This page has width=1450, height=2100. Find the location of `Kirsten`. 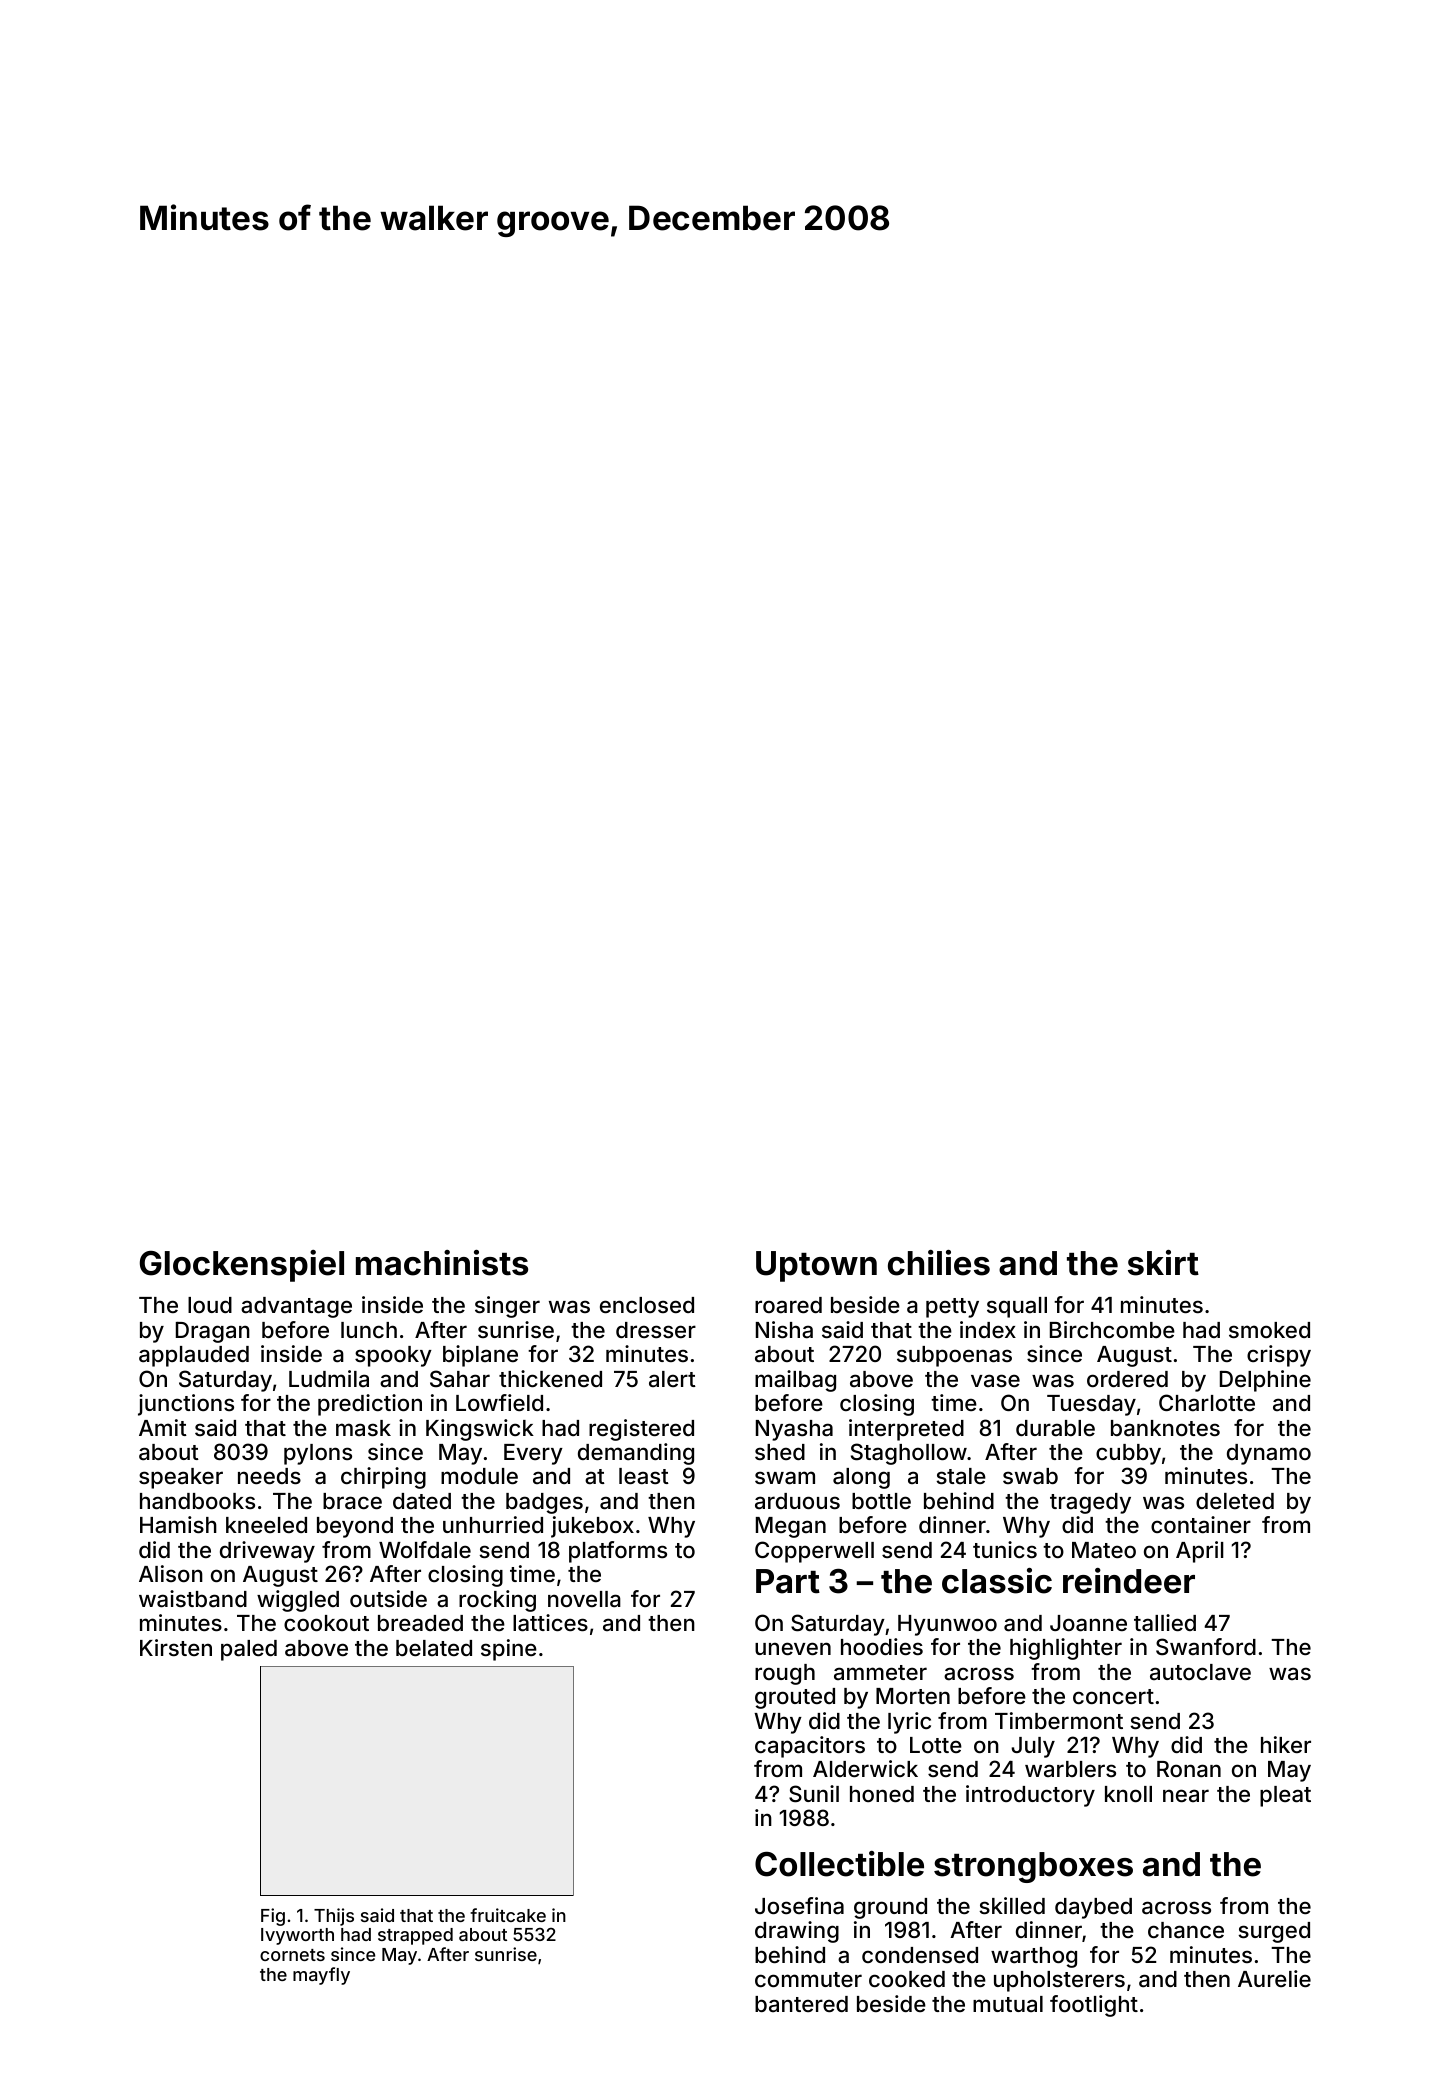

Kirsten is located at coordinates (176, 1647).
